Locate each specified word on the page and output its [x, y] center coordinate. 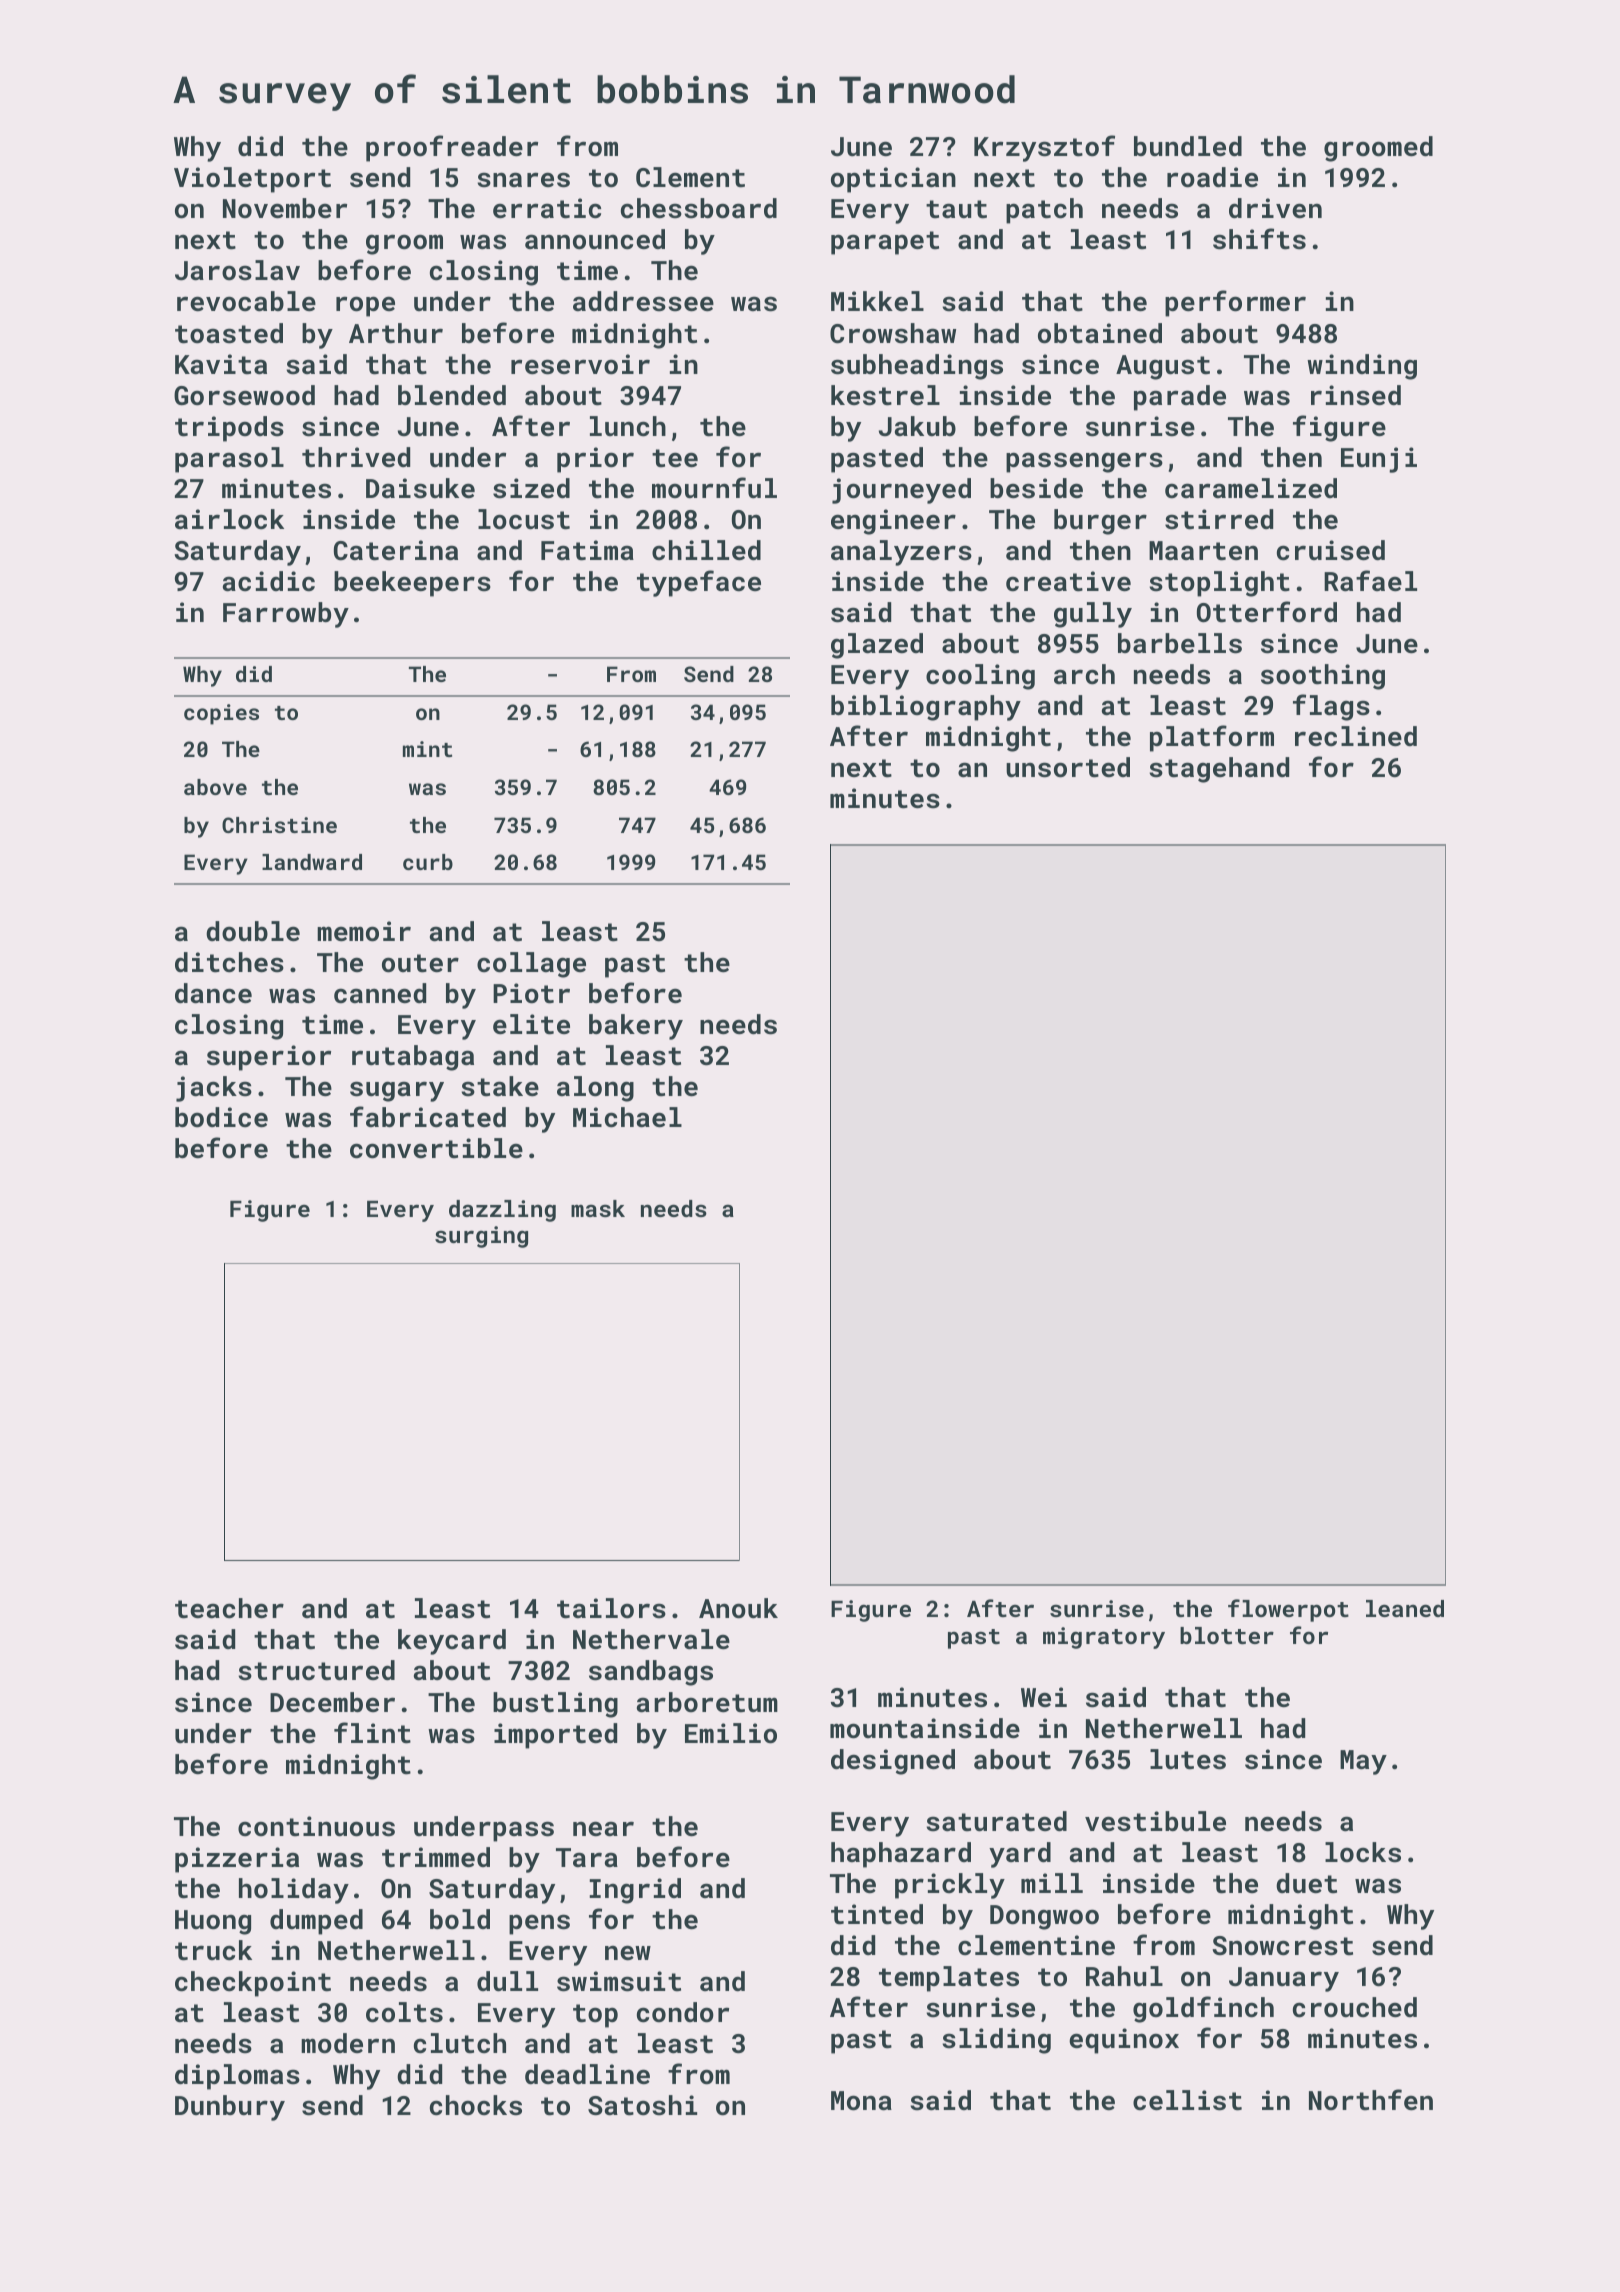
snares [523, 180]
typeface [699, 583]
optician [893, 180]
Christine [279, 825]
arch [1084, 674]
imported [555, 1736]
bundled [1188, 146]
